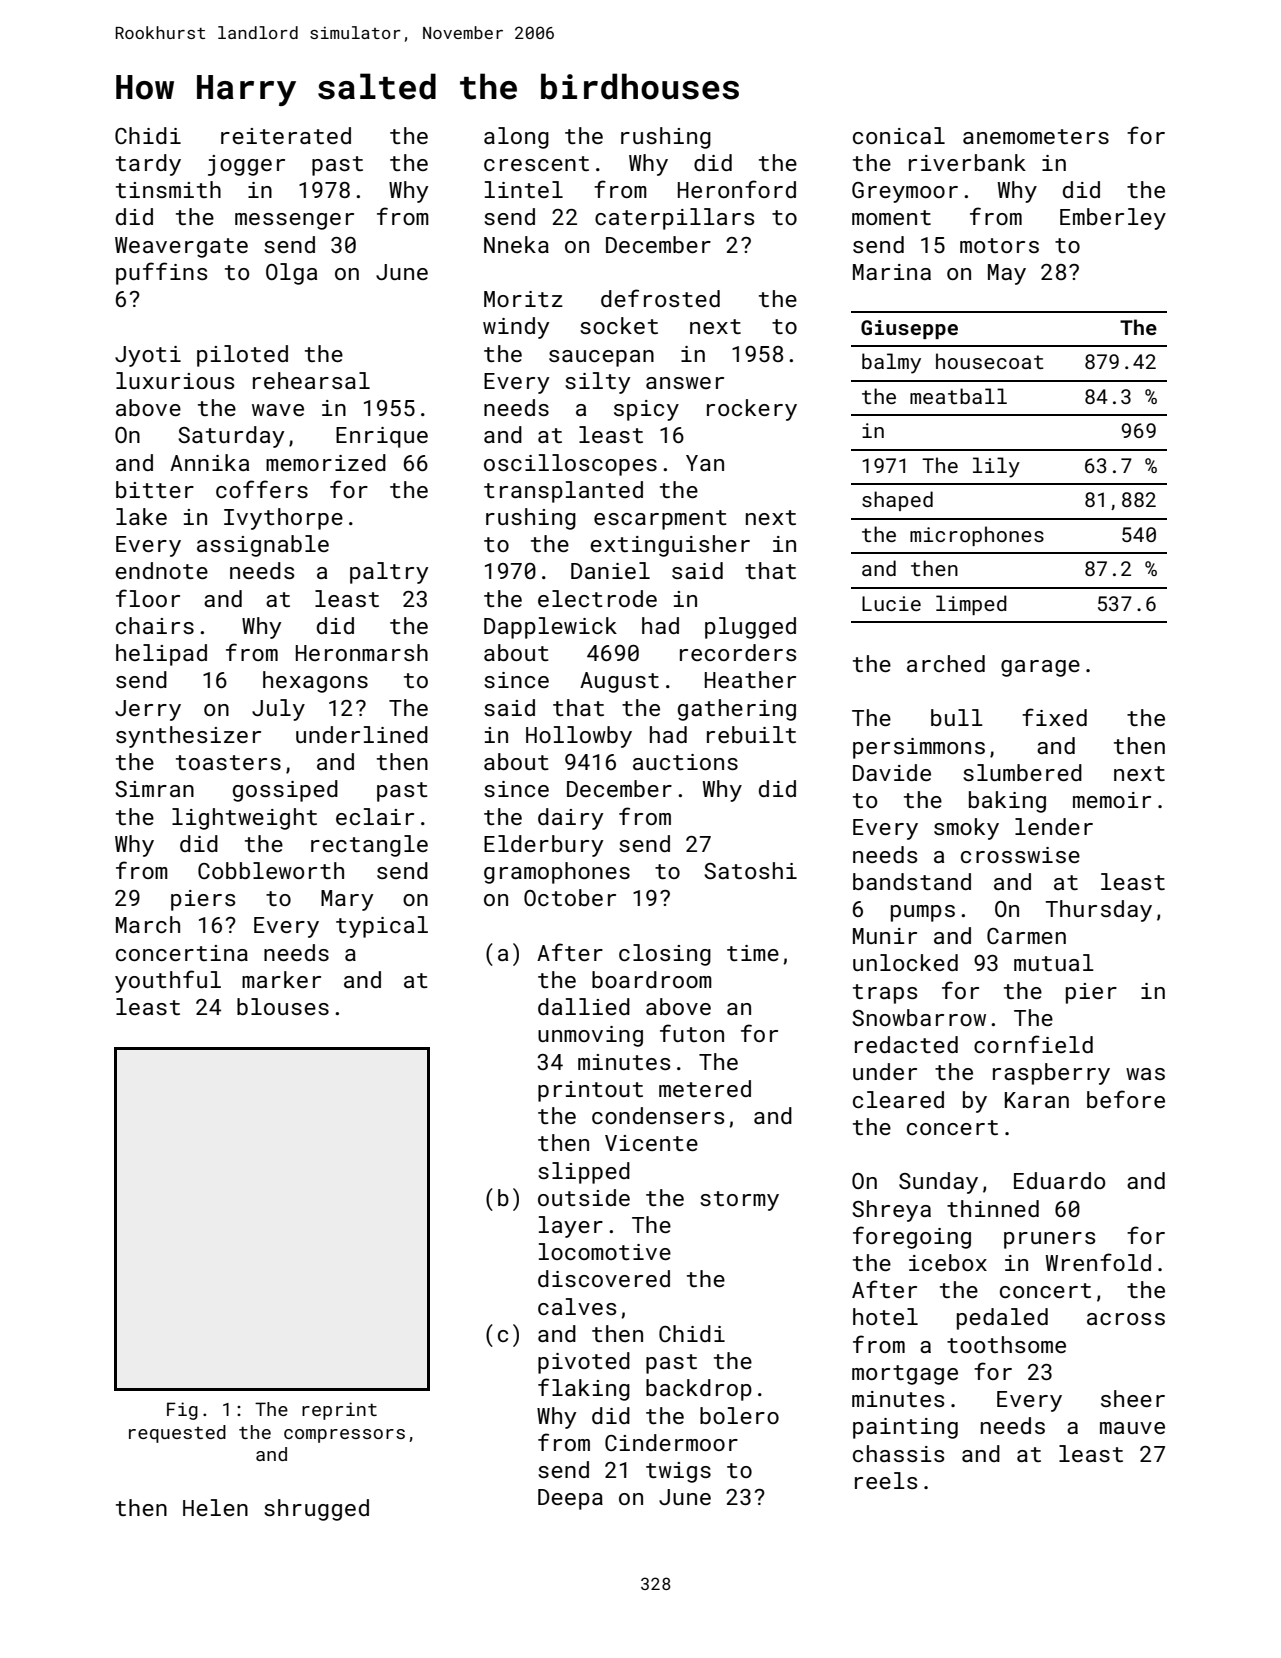 The height and width of the screenshot is (1658, 1281). Describe the element at coordinates (737, 189) in the screenshot. I see `Heronford` at that location.
